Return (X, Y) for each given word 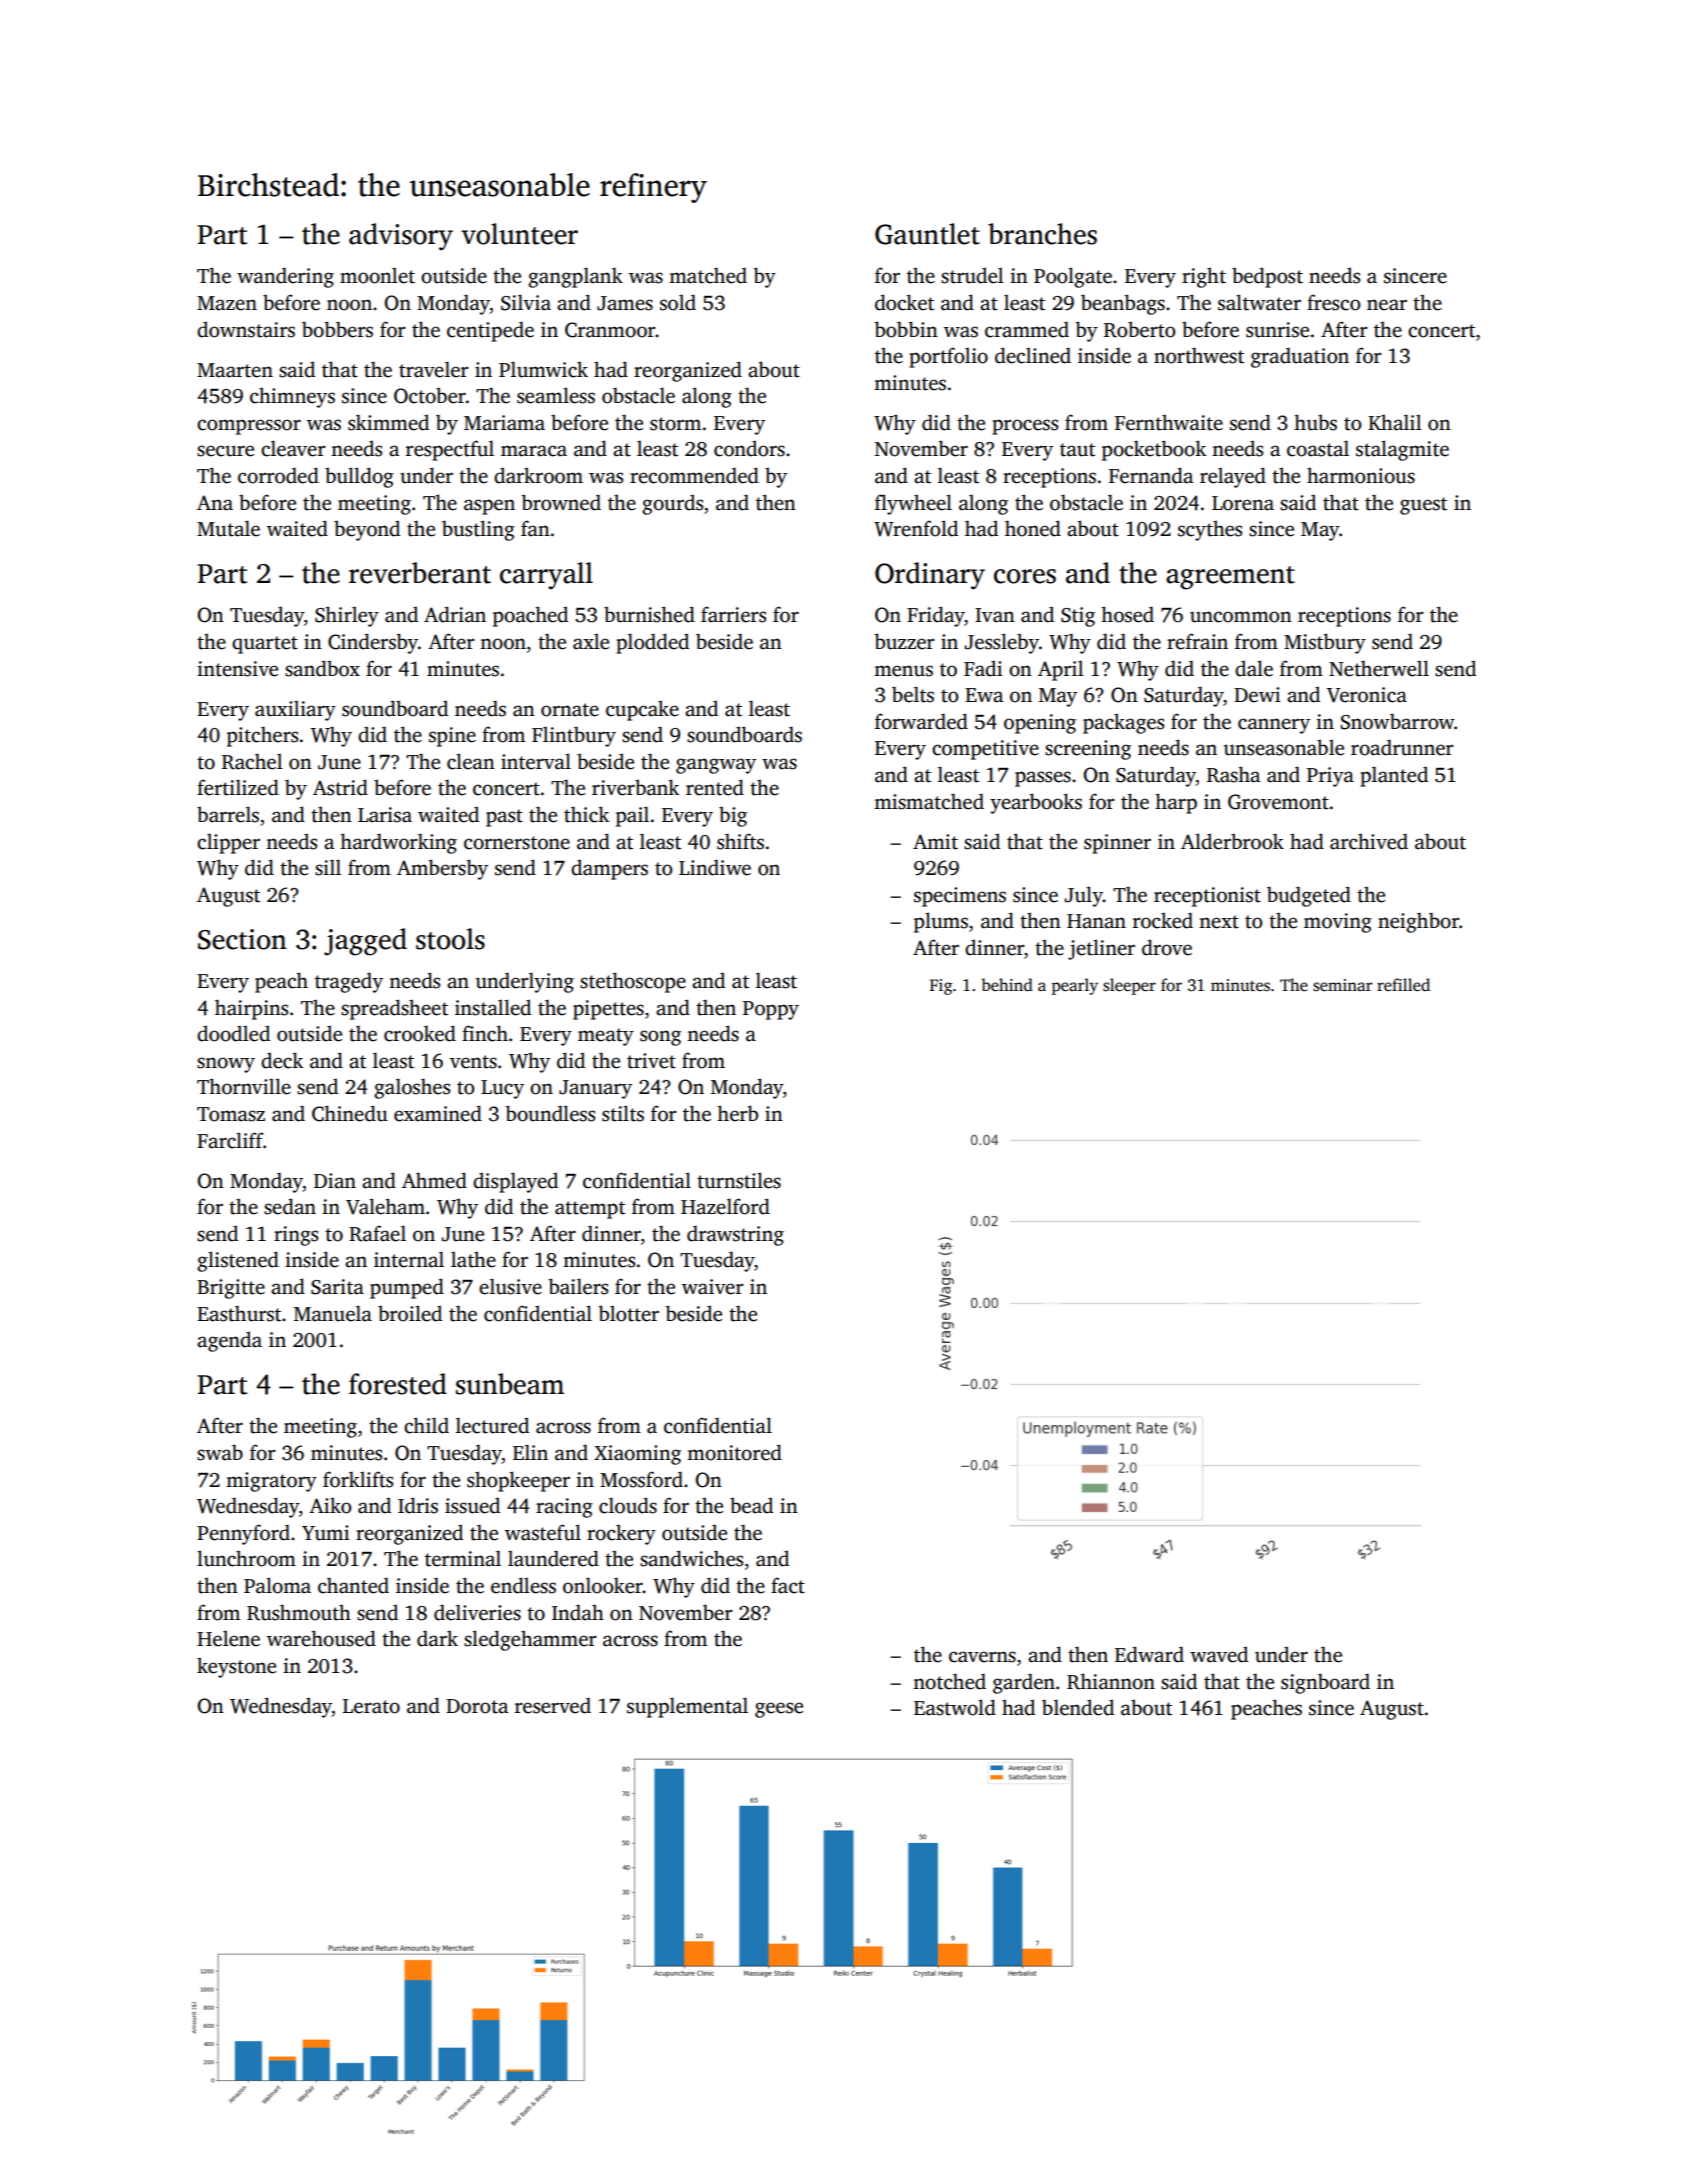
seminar (1342, 985)
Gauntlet (927, 234)
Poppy (771, 1010)
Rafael (377, 1233)
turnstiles (739, 1180)
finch (485, 1033)
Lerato (371, 1706)
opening (1040, 724)
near (1387, 305)
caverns (982, 1657)
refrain (1197, 641)
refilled (1403, 985)
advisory (401, 237)
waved (1219, 1654)
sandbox (322, 668)
